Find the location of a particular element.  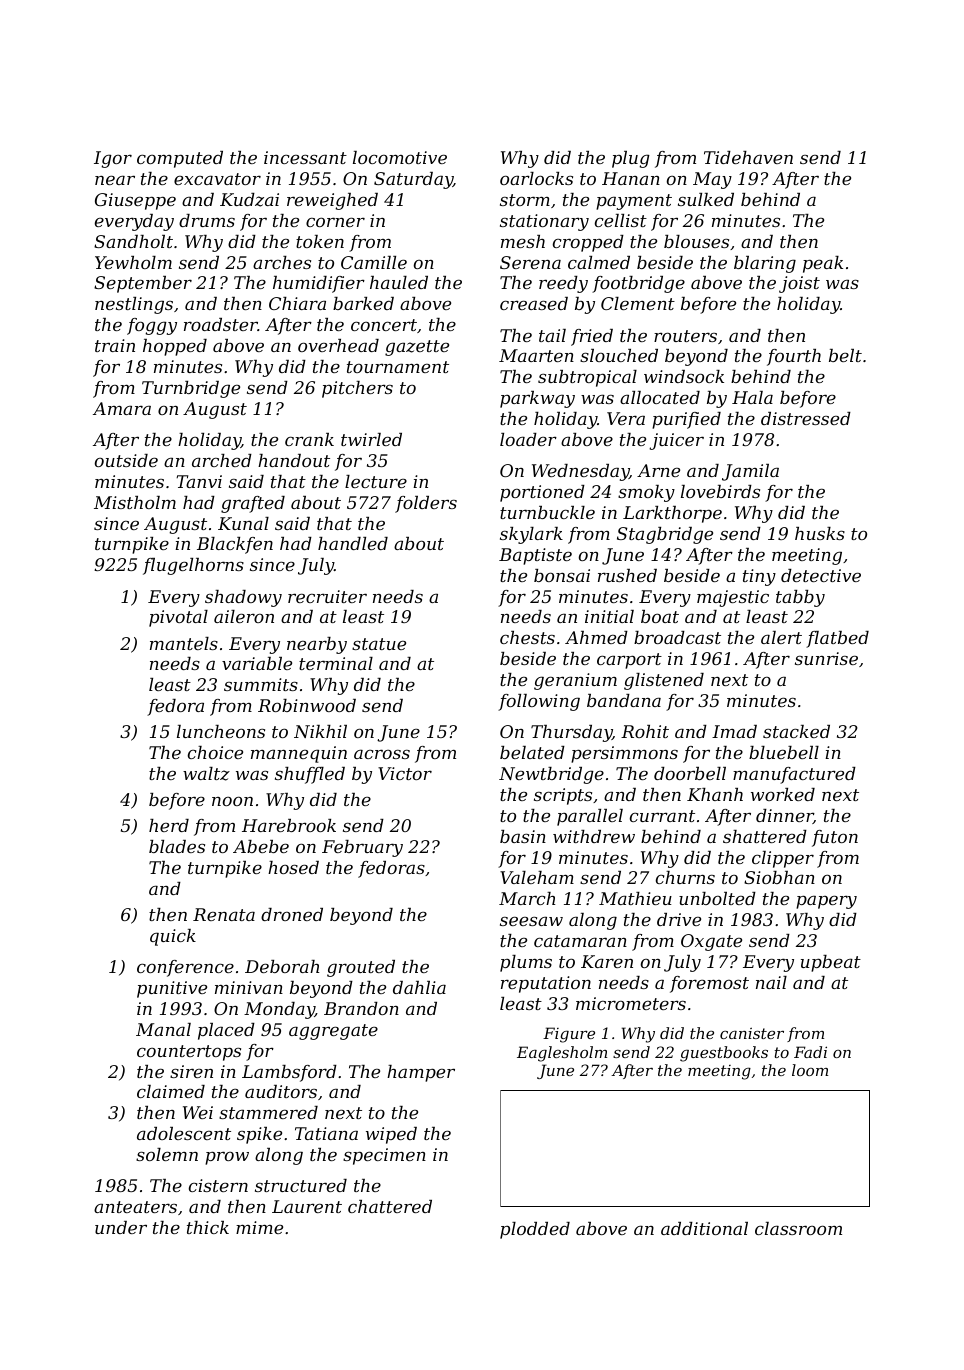

terminal is located at coordinates (336, 663).
